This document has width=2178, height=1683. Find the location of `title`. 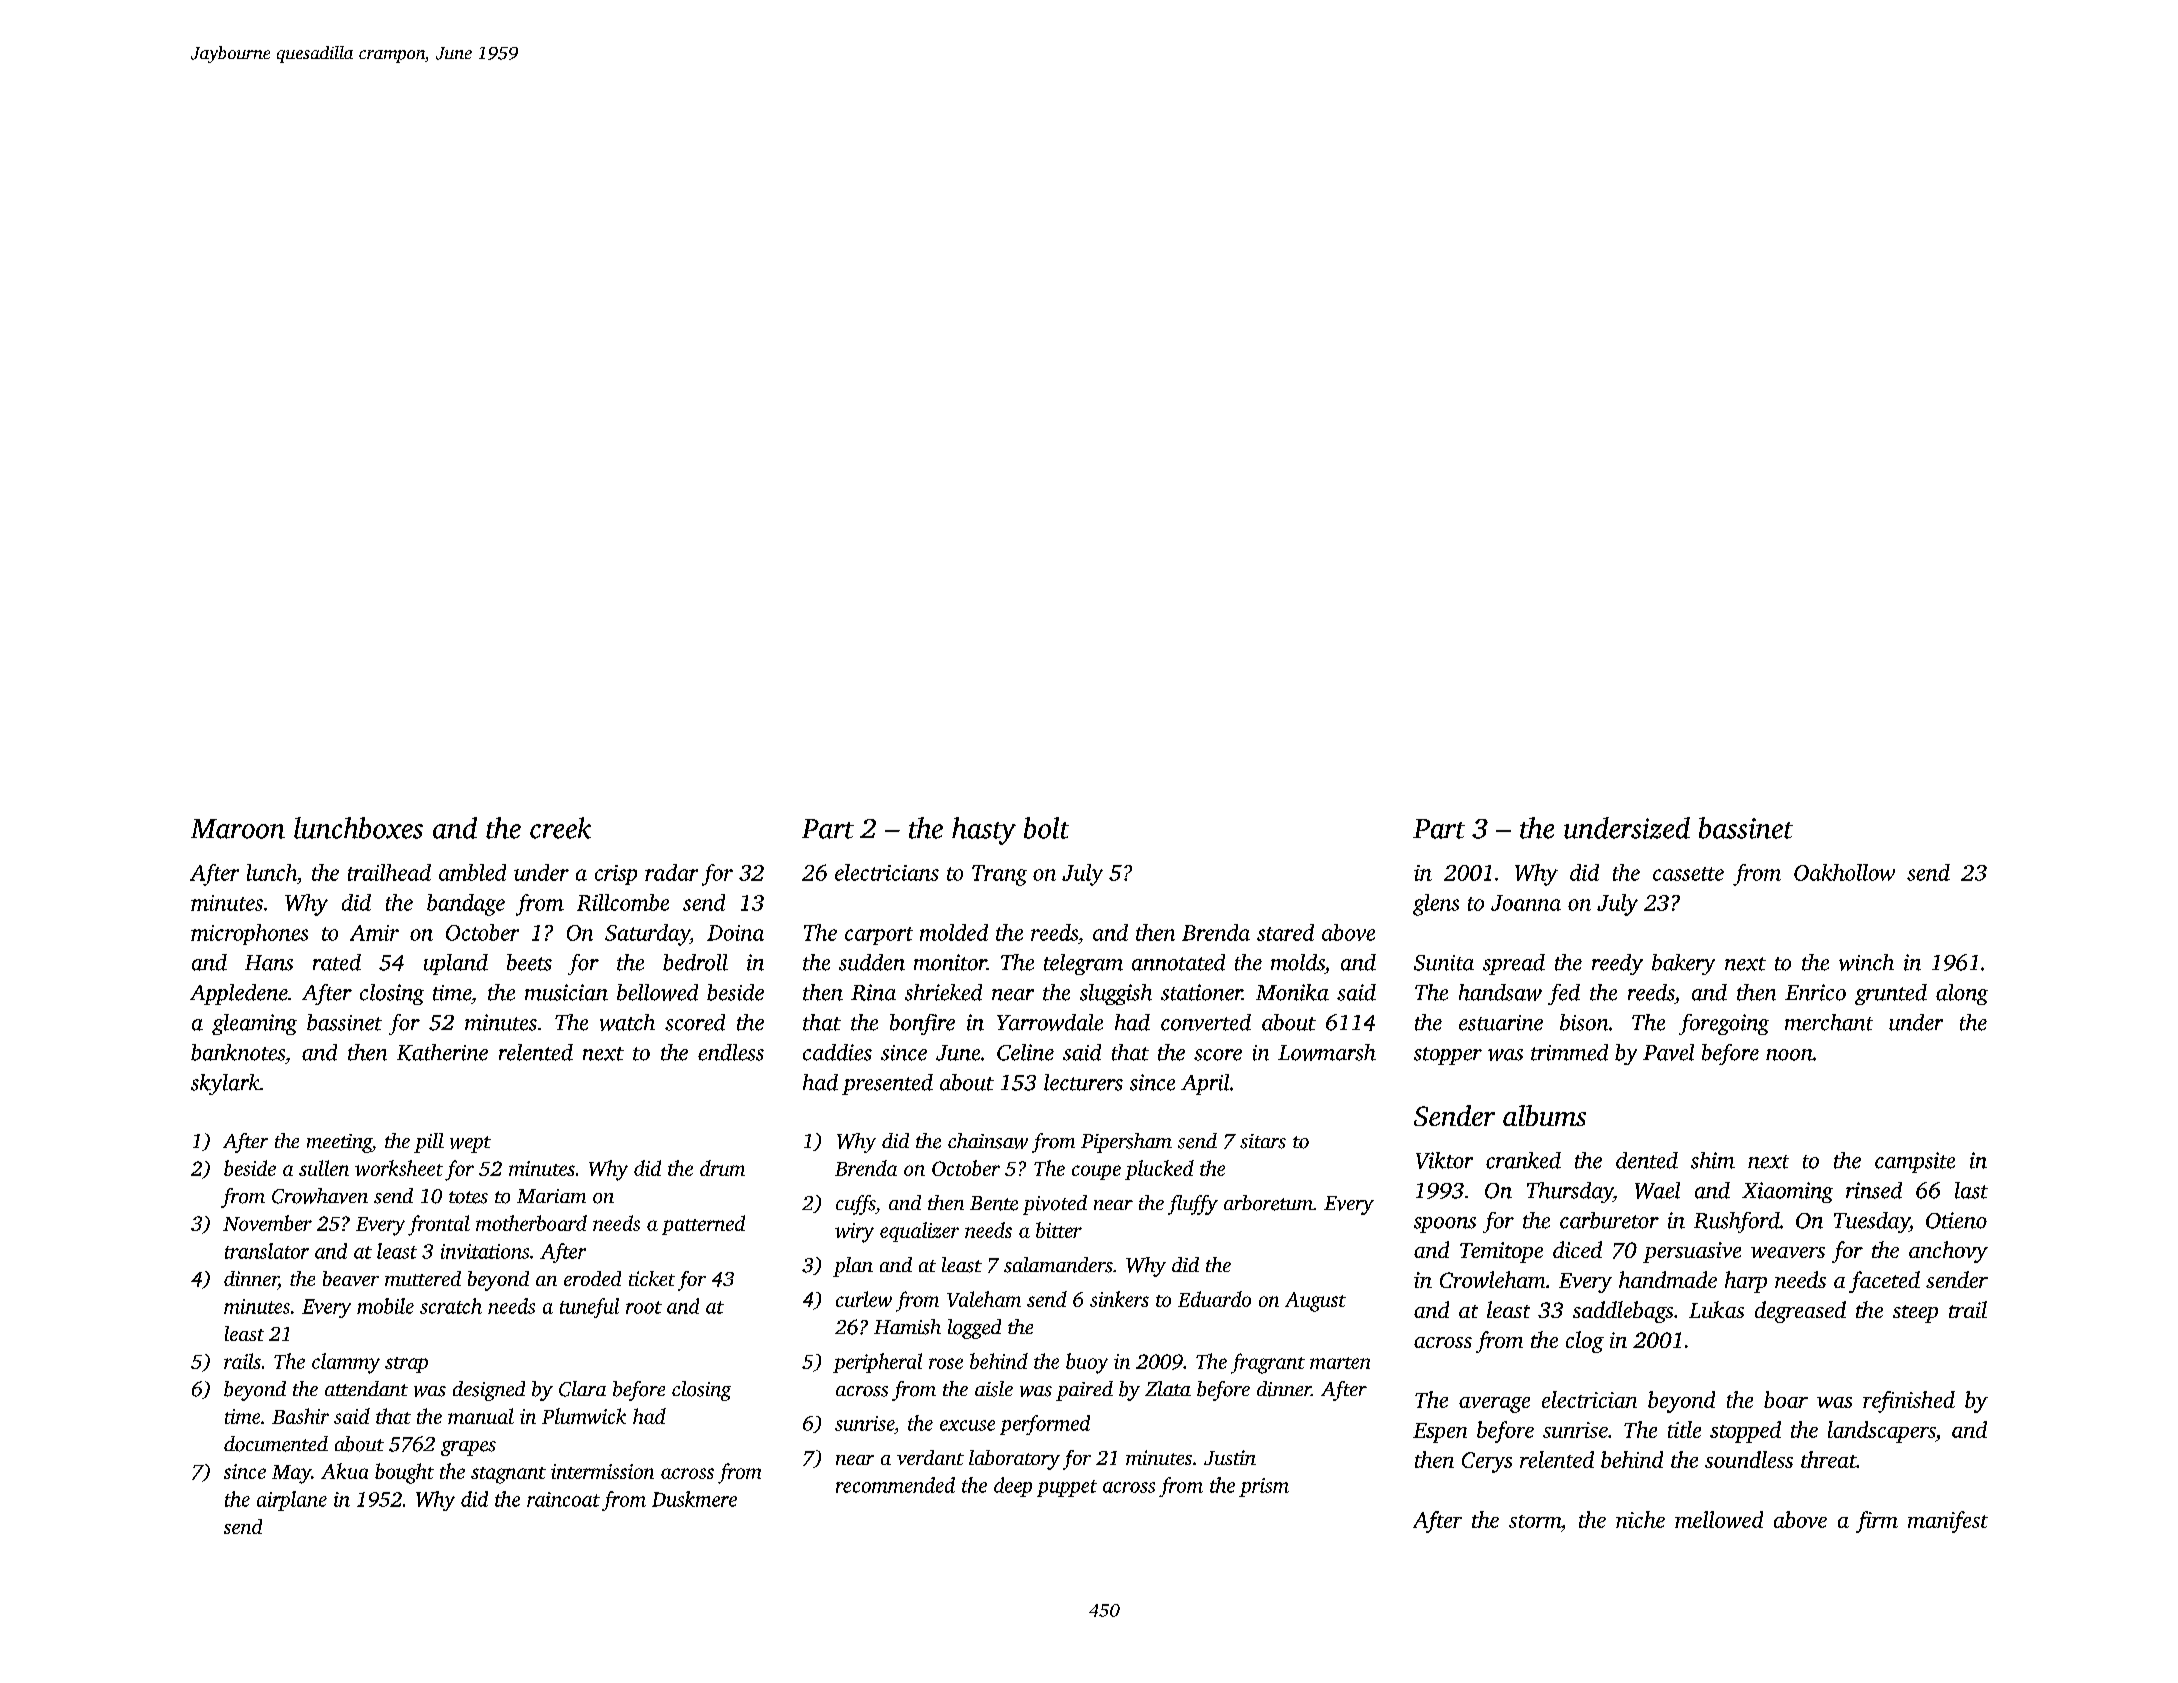

title is located at coordinates (1684, 1429).
